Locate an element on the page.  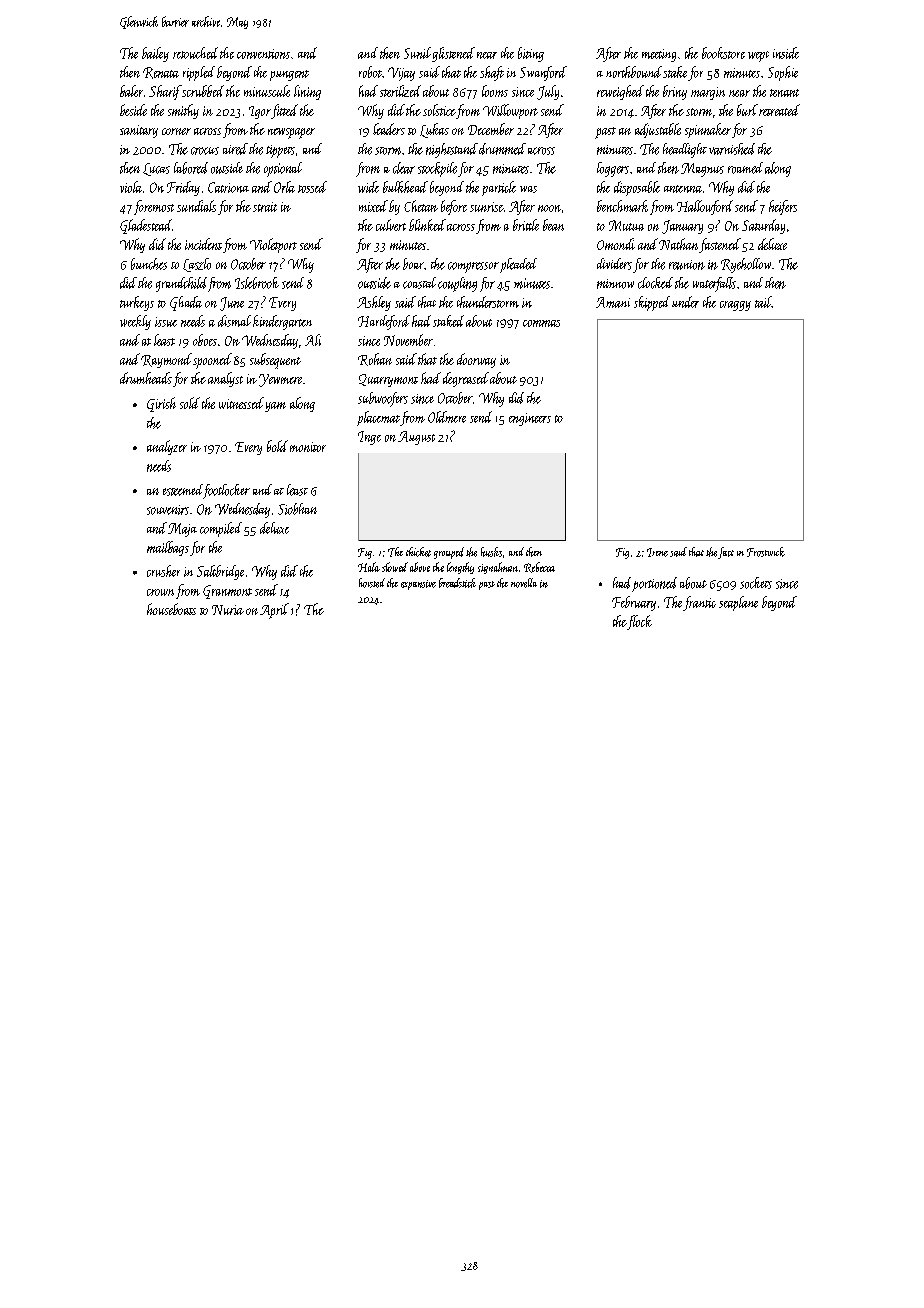
drumheads is located at coordinates (146, 378).
